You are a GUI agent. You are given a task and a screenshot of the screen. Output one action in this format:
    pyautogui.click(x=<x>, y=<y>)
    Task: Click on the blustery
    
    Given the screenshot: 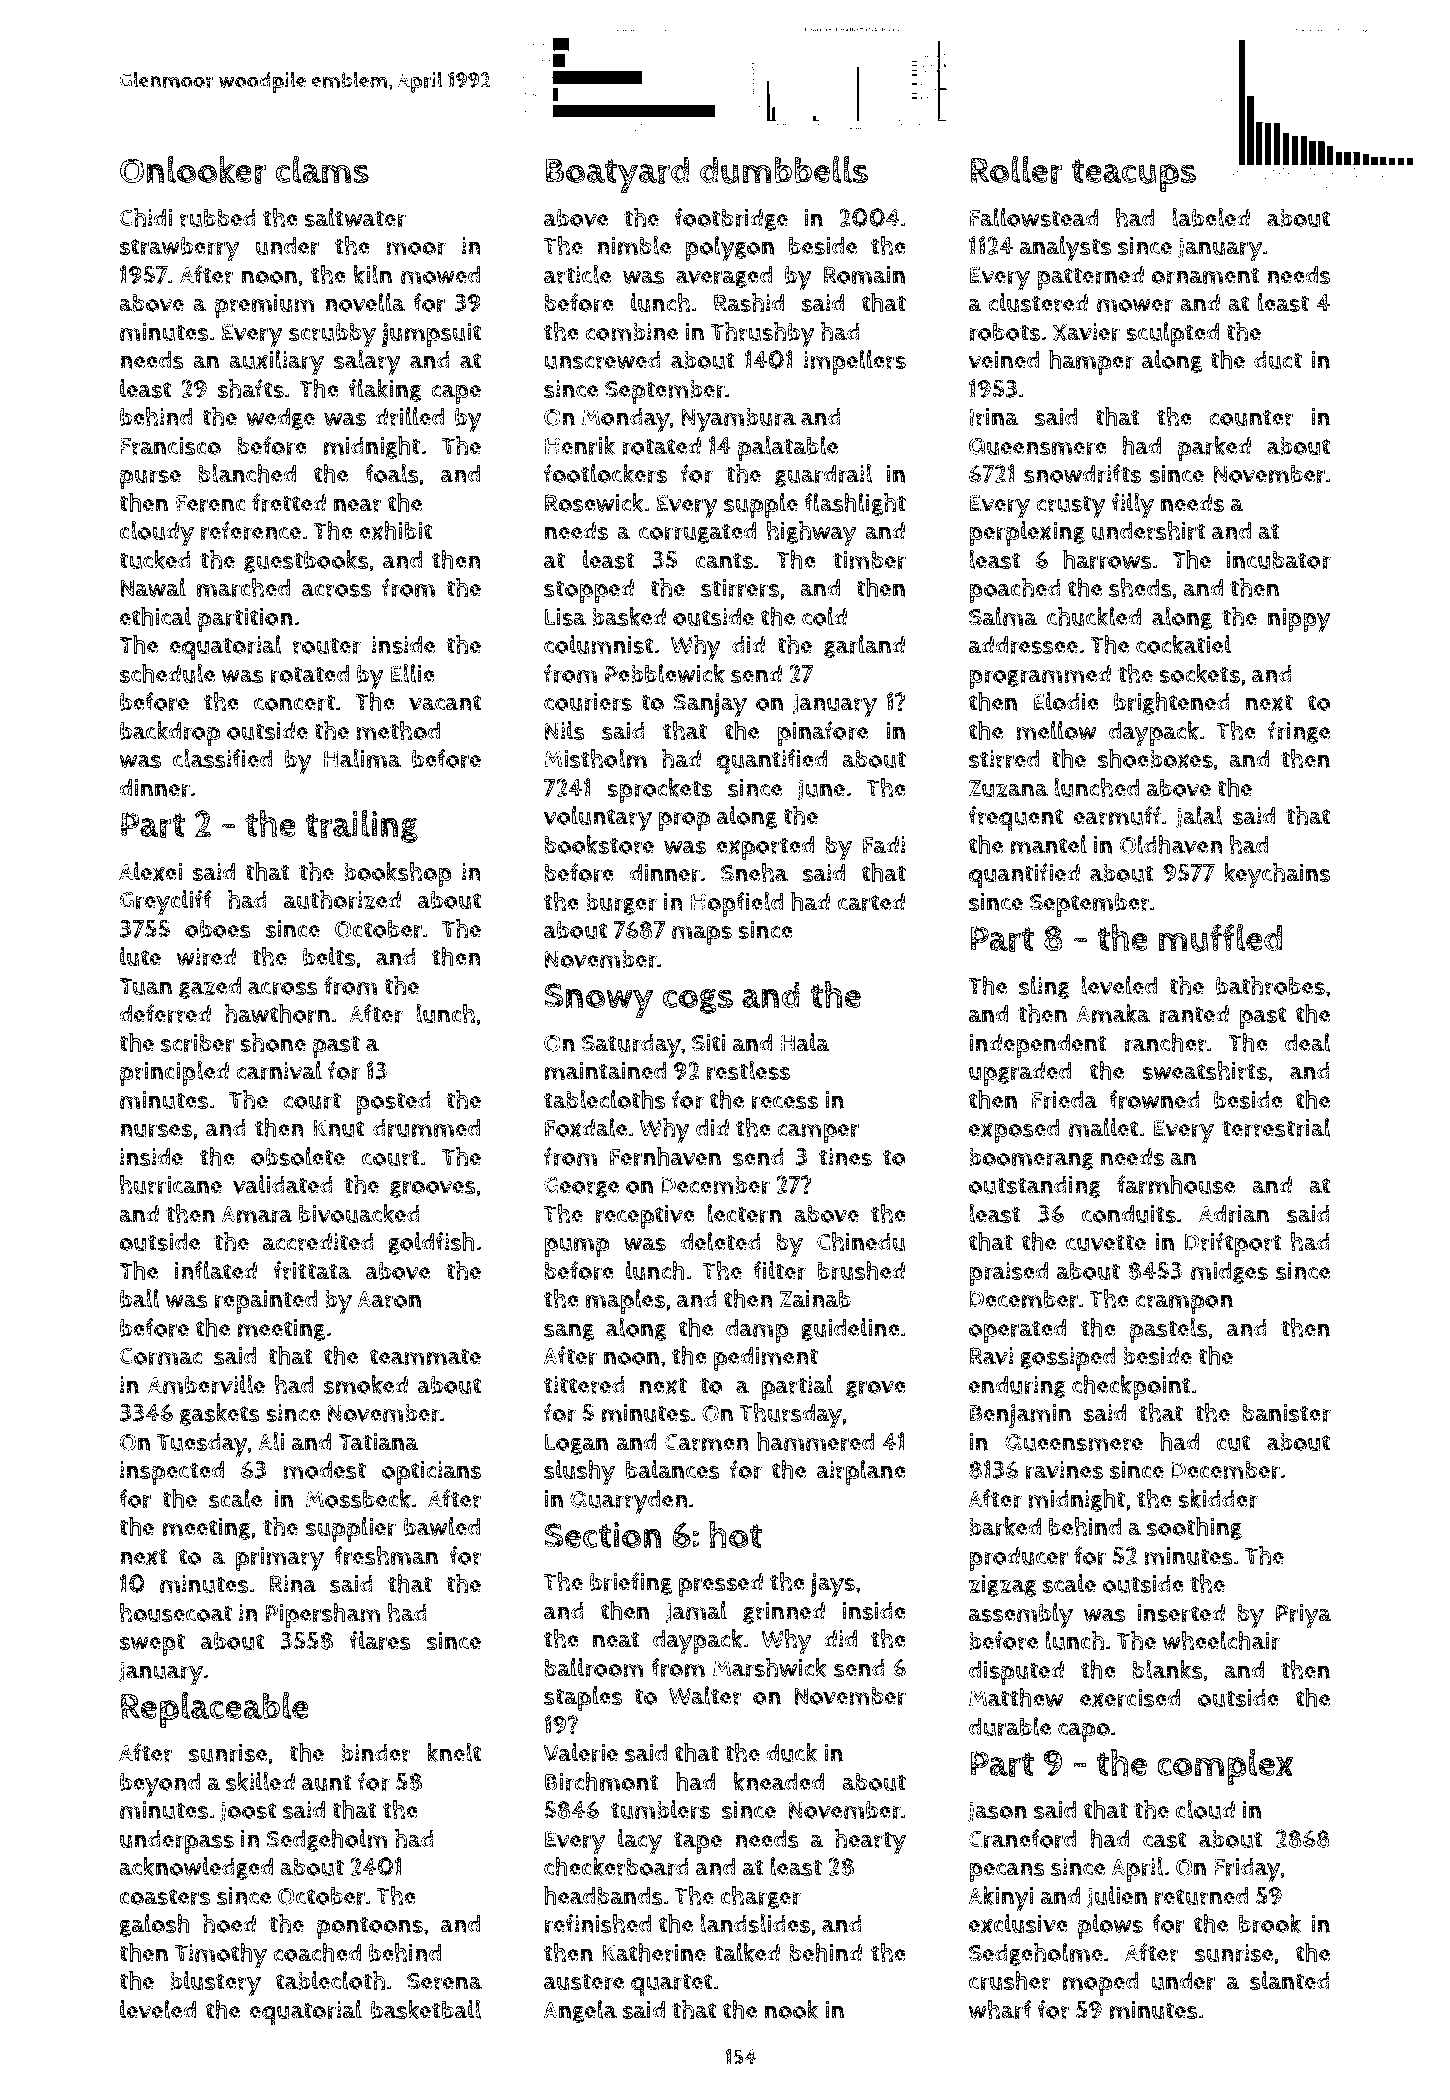 What is the action you would take?
    pyautogui.click(x=215, y=1984)
